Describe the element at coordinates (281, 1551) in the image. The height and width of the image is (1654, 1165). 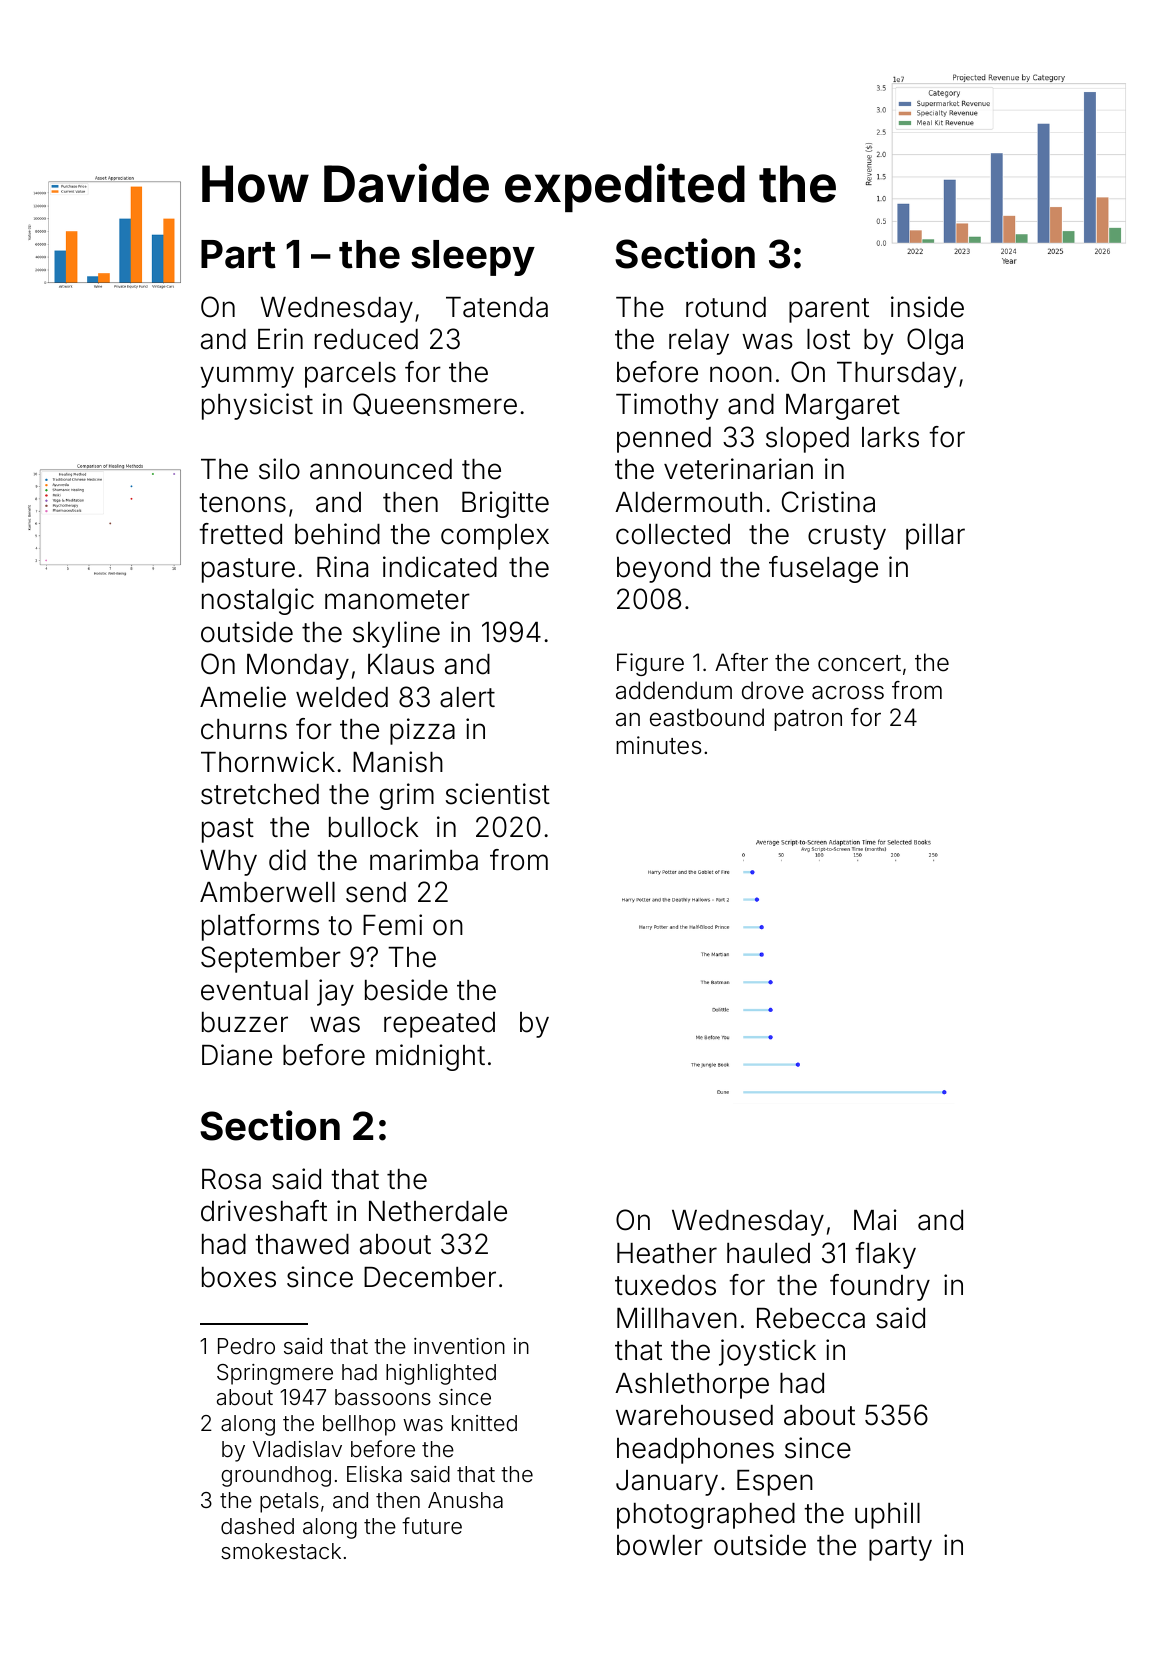
I see `smokestack` at that location.
